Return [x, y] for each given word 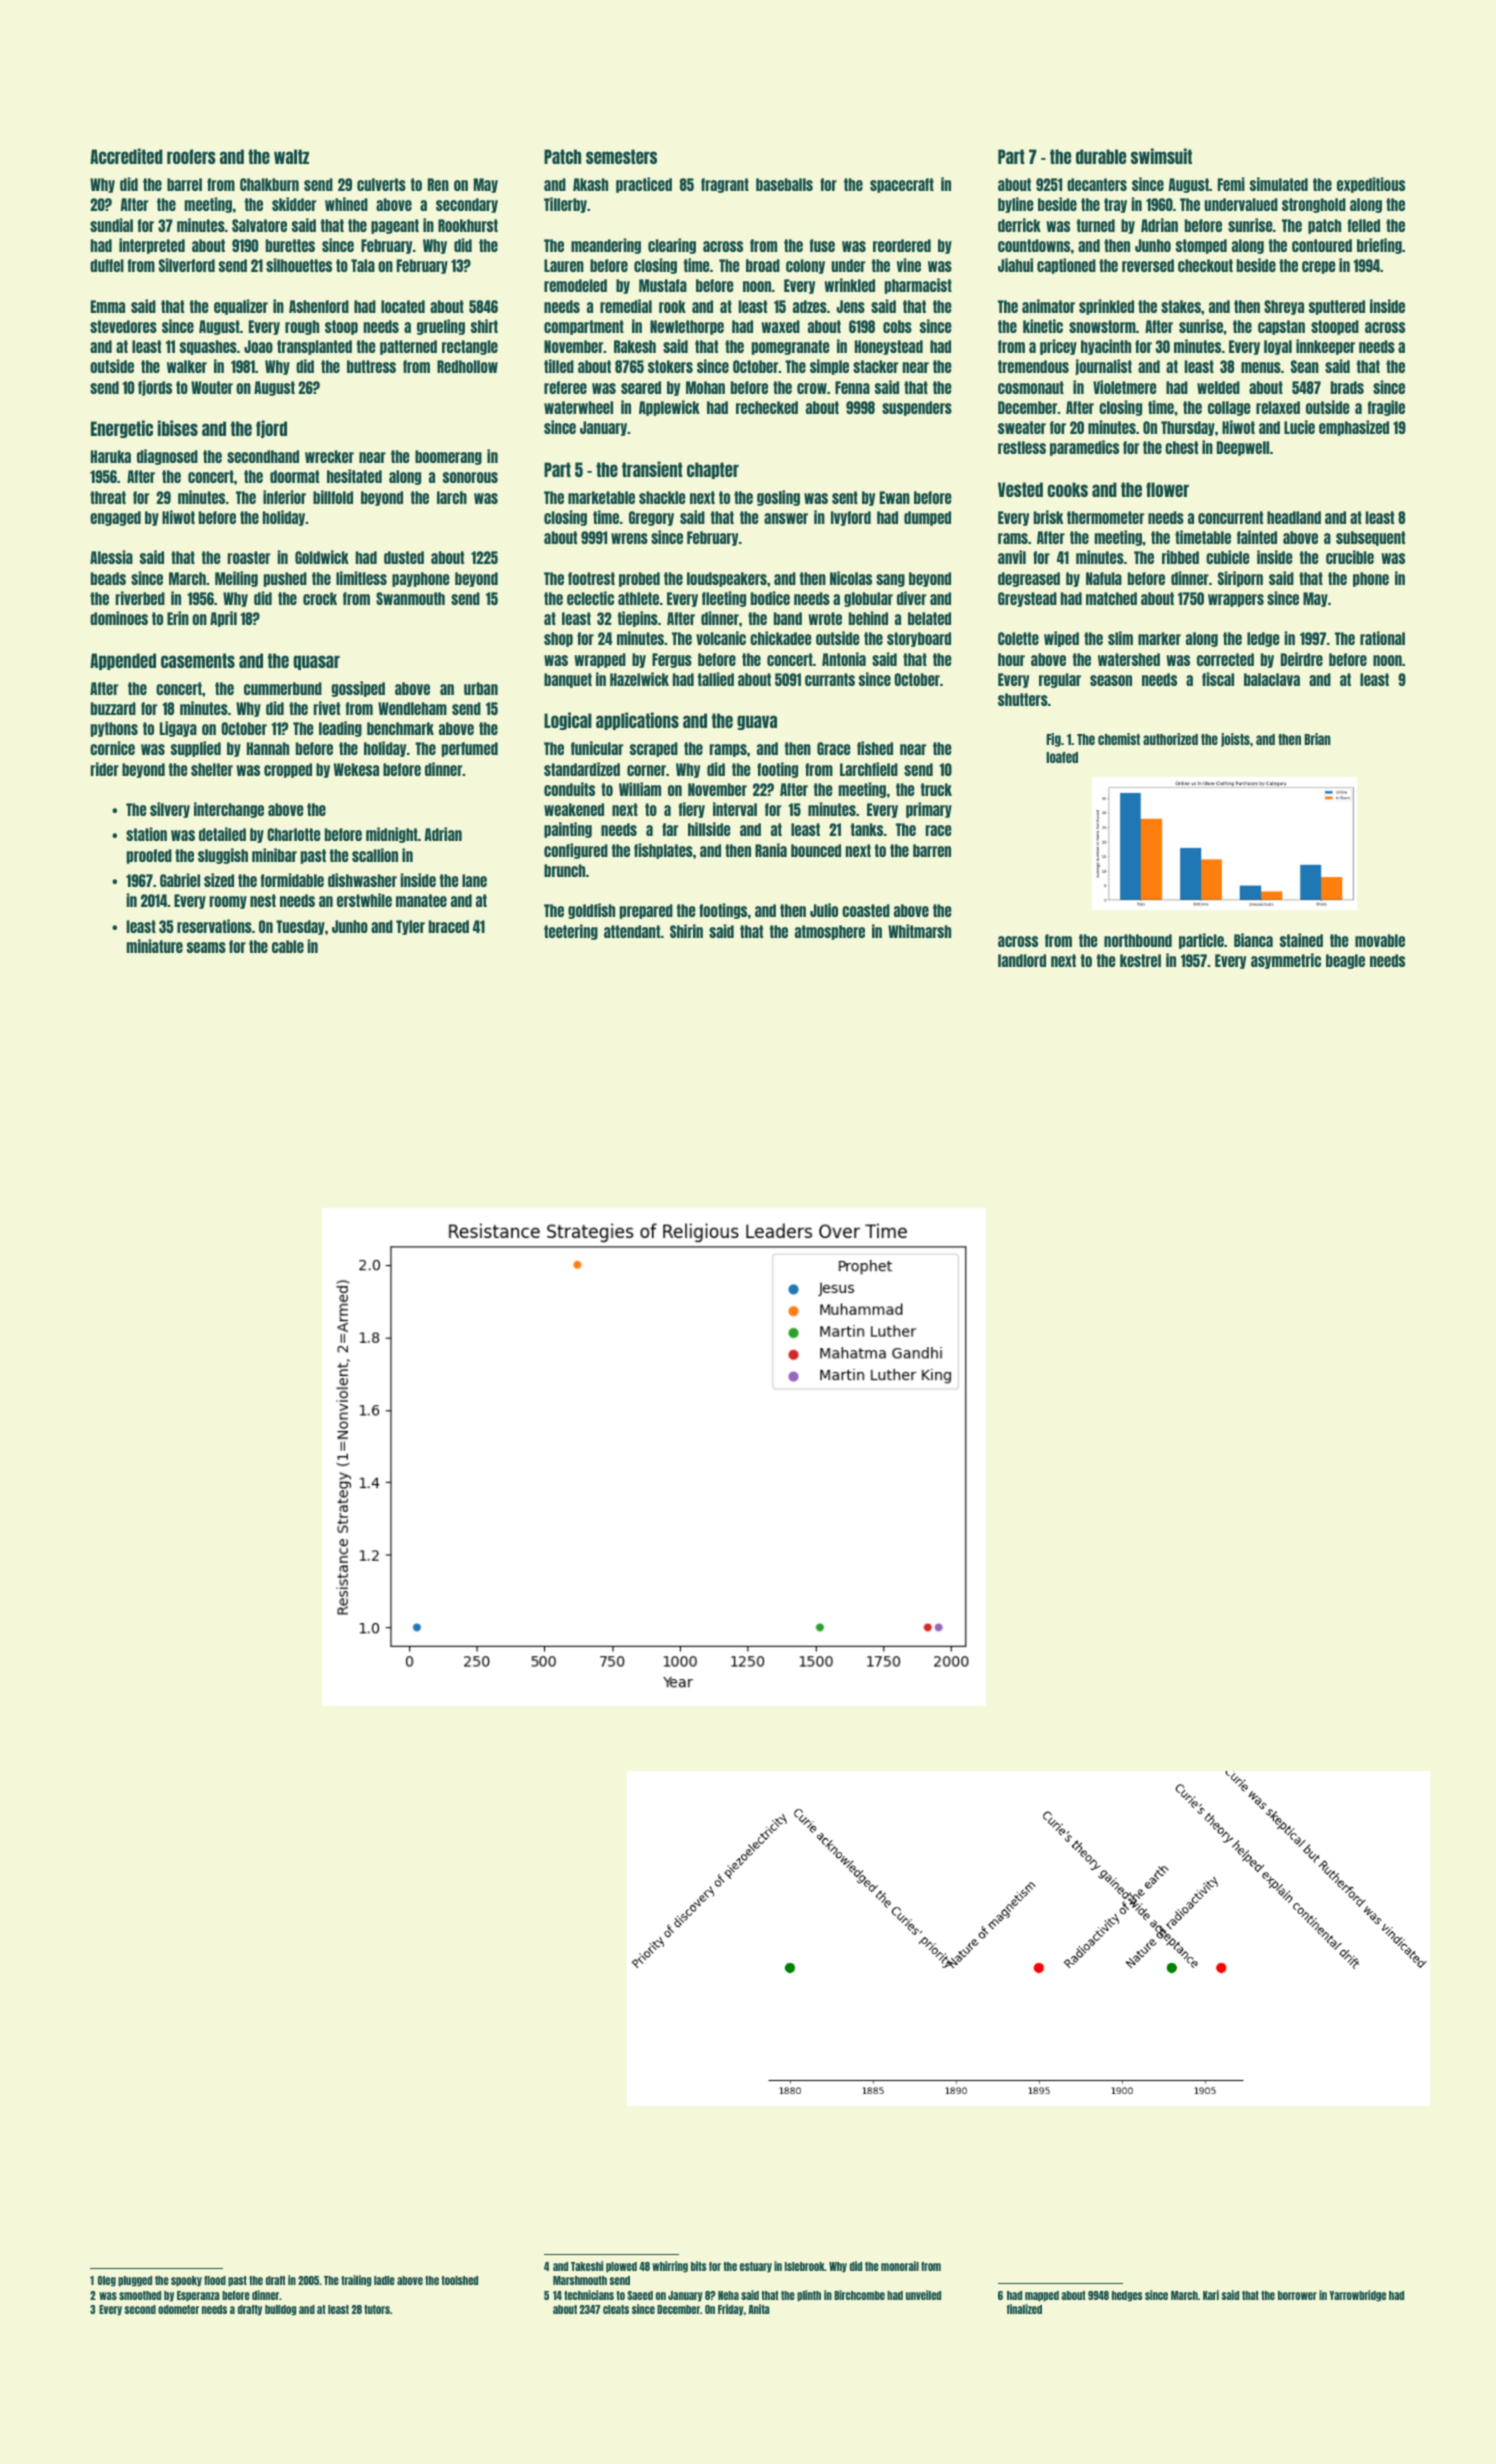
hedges [1127, 2296]
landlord [1022, 960]
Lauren [564, 265]
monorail [900, 2266]
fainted [1257, 537]
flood [215, 2280]
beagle [1345, 961]
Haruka [111, 456]
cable [288, 946]
